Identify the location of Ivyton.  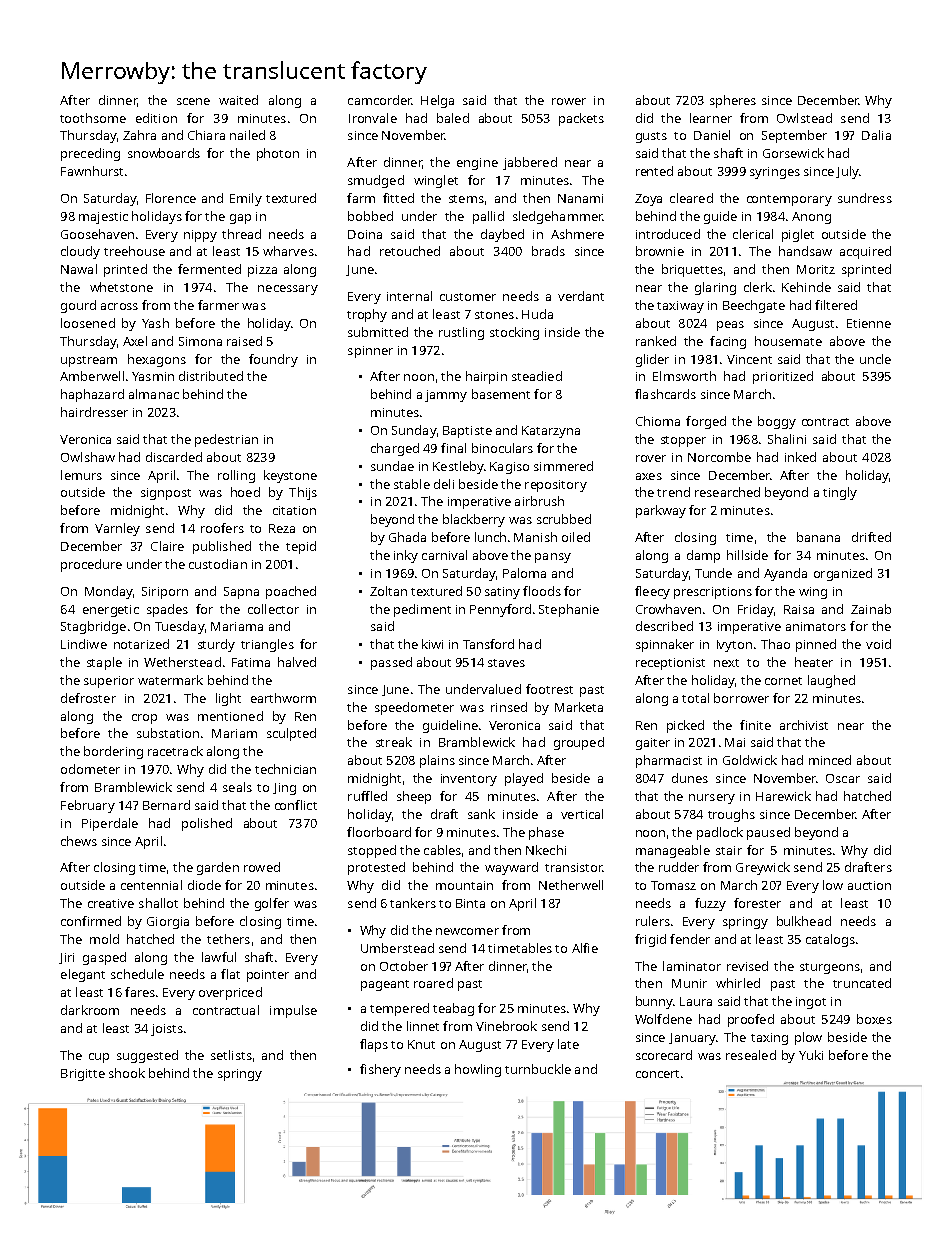
(734, 646).
